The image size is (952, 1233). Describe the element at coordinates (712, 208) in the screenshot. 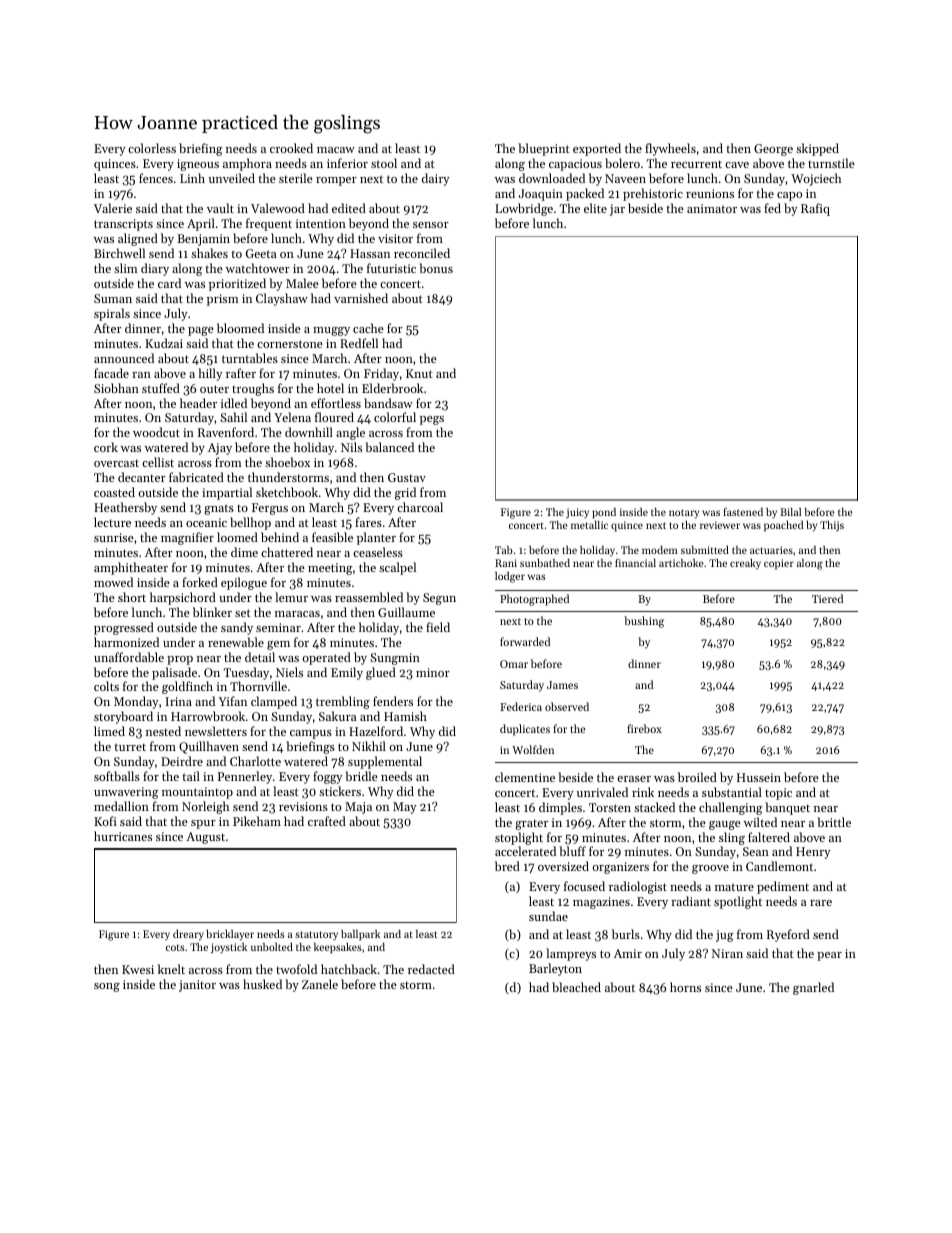

I see `animator` at that location.
